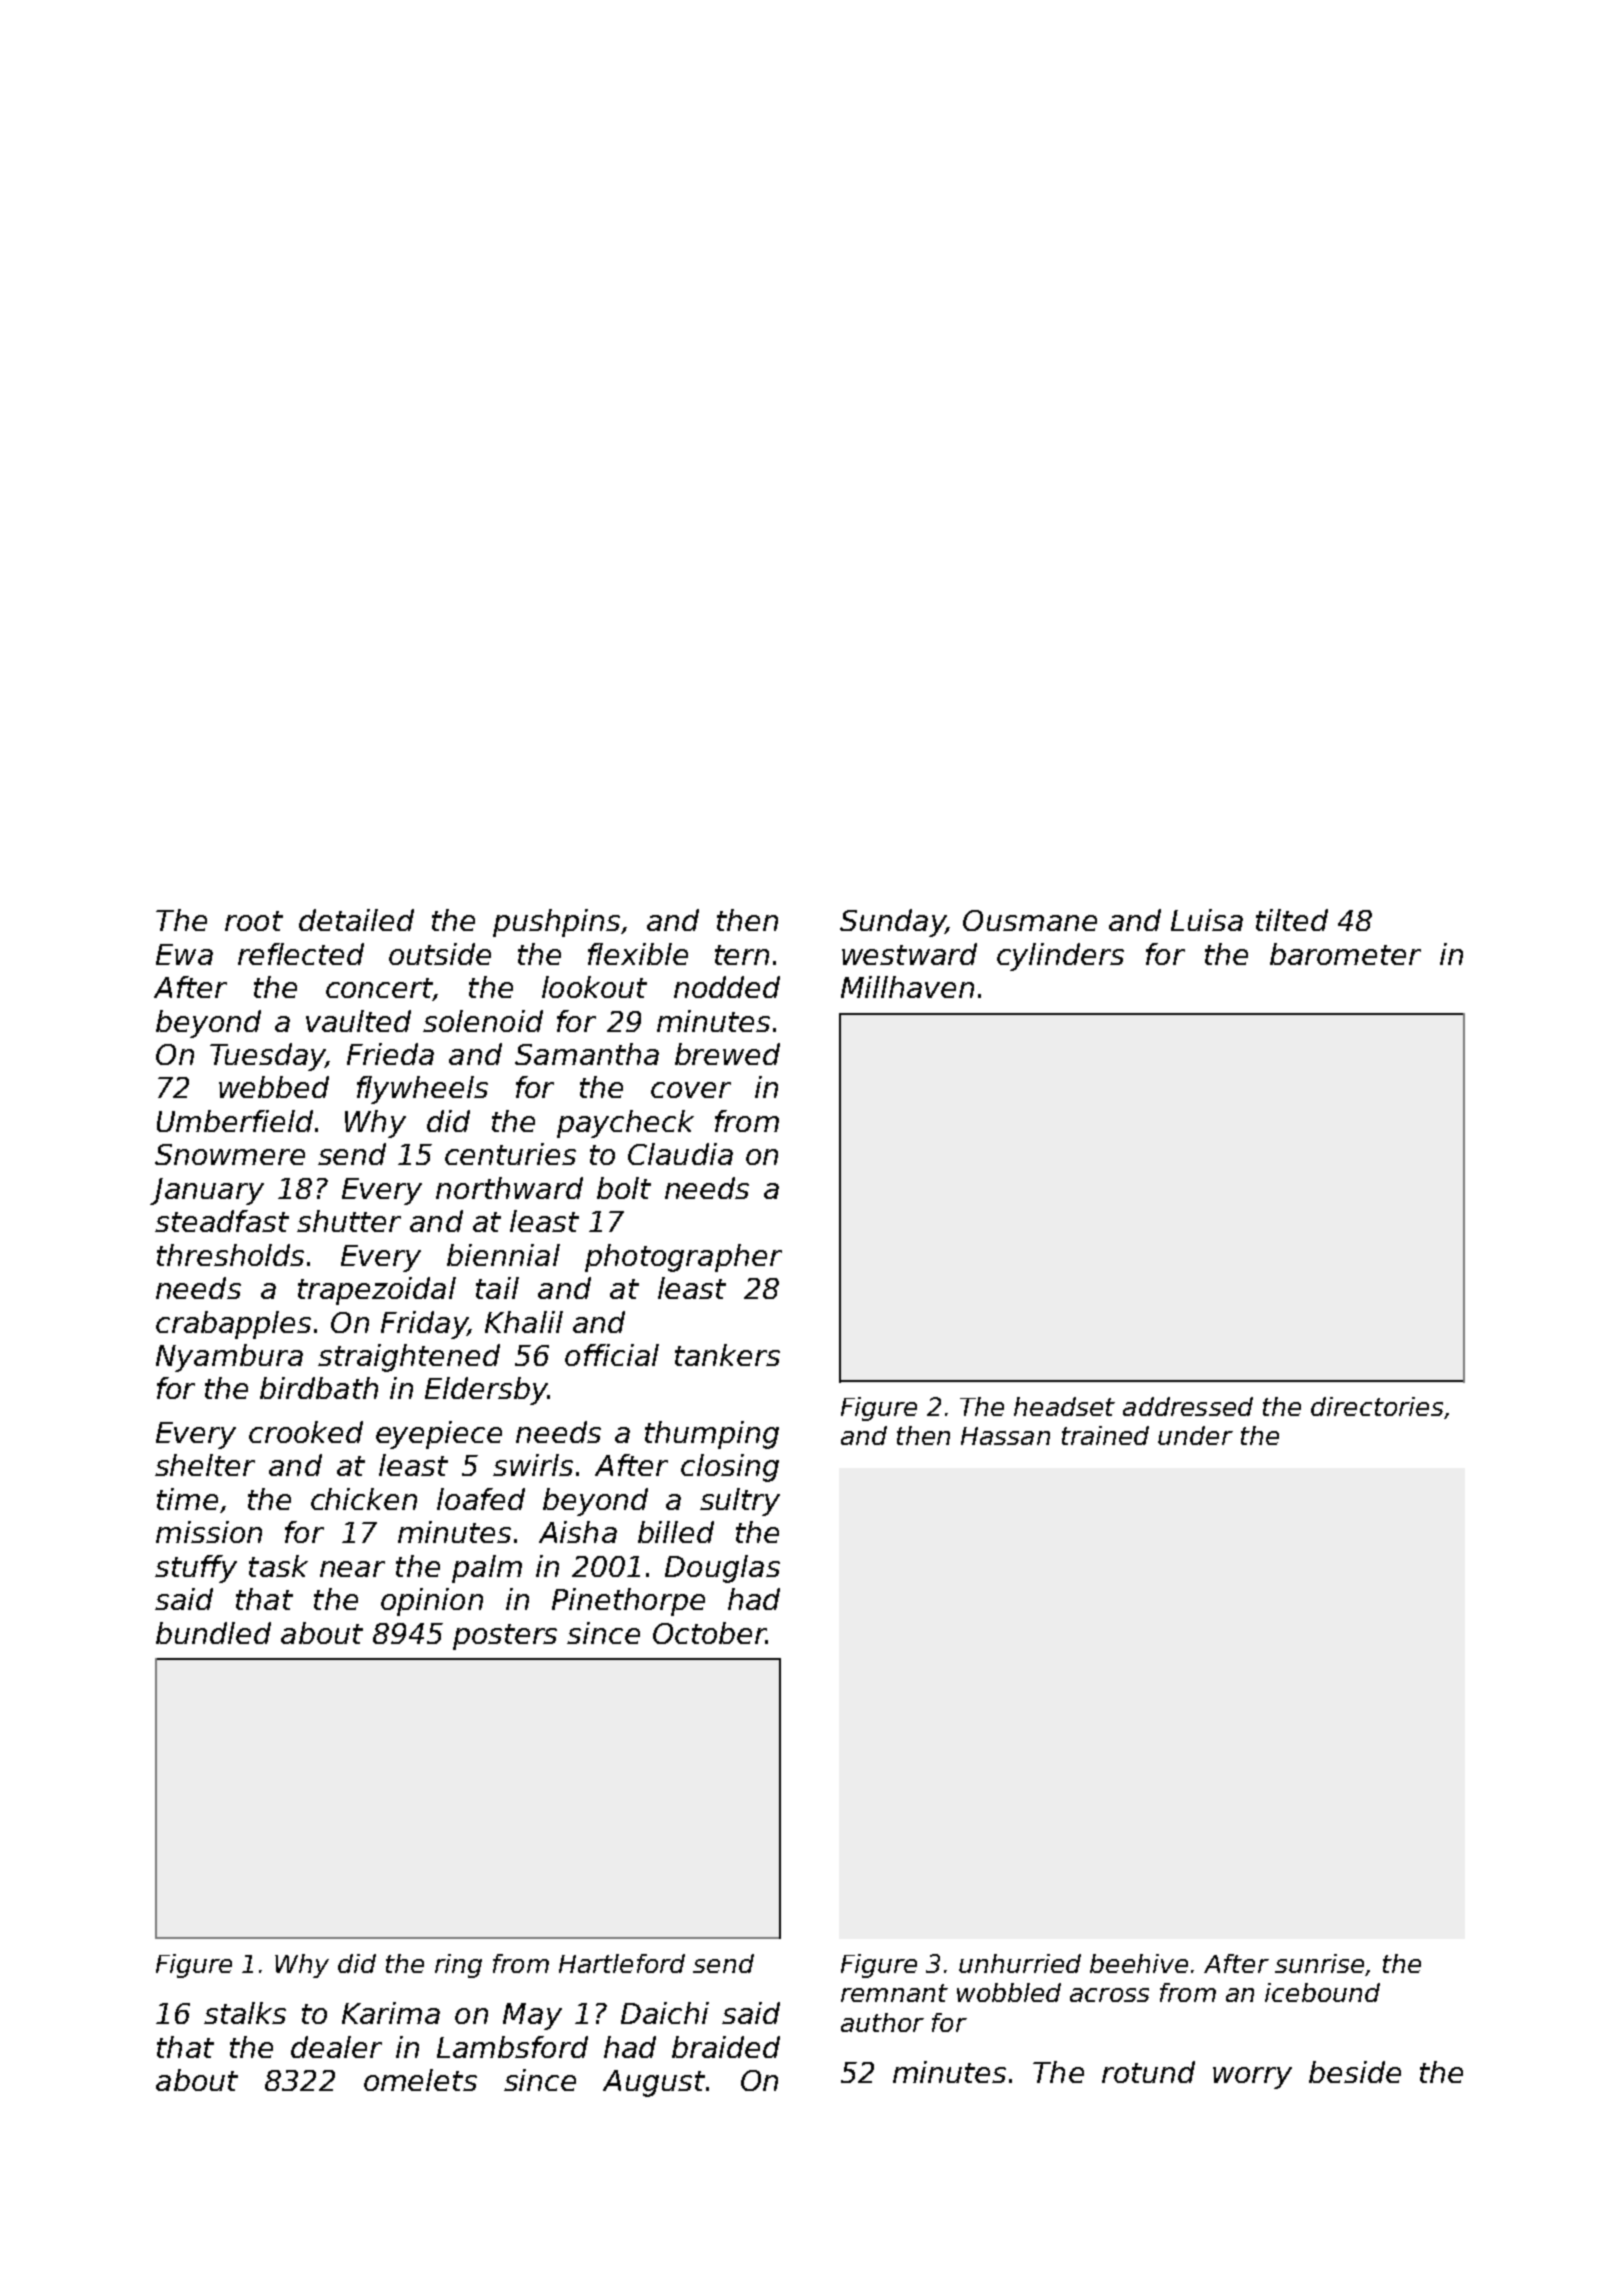  Describe the element at coordinates (740, 1502) in the screenshot. I see `sultry` at that location.
